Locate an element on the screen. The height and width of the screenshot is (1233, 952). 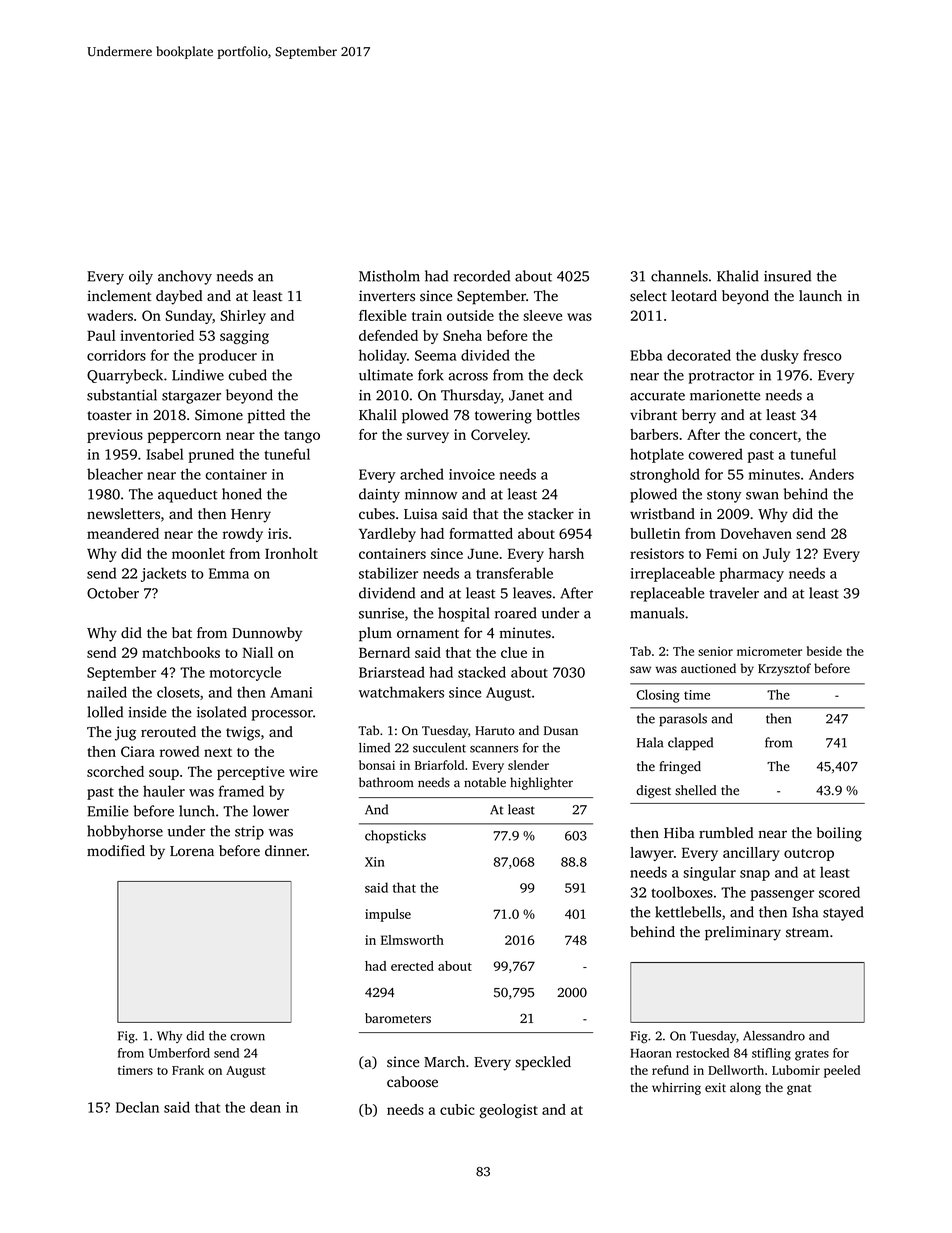
sleeve is located at coordinates (542, 315).
